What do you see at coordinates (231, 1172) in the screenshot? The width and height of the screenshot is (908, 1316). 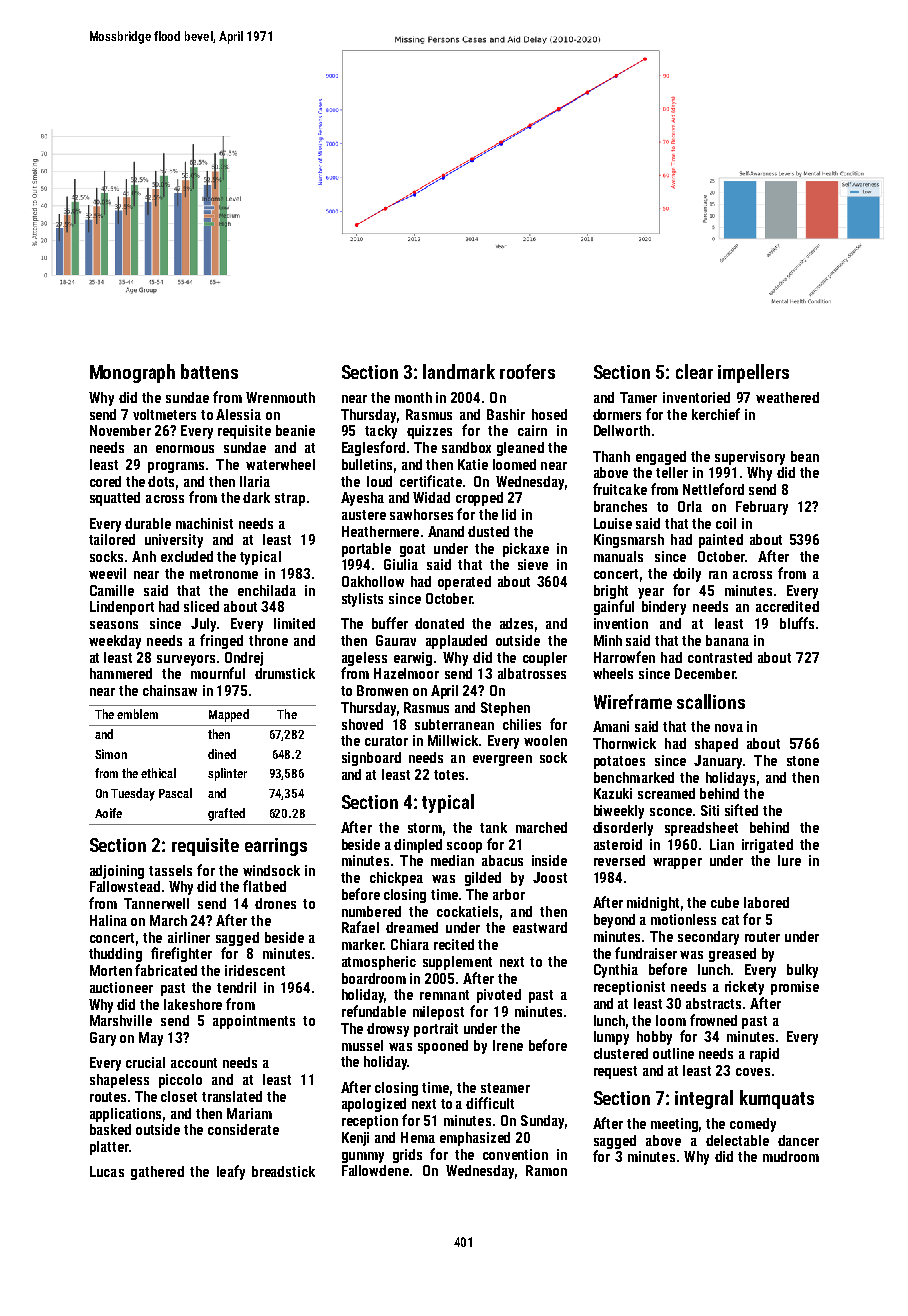 I see `leafy` at bounding box center [231, 1172].
